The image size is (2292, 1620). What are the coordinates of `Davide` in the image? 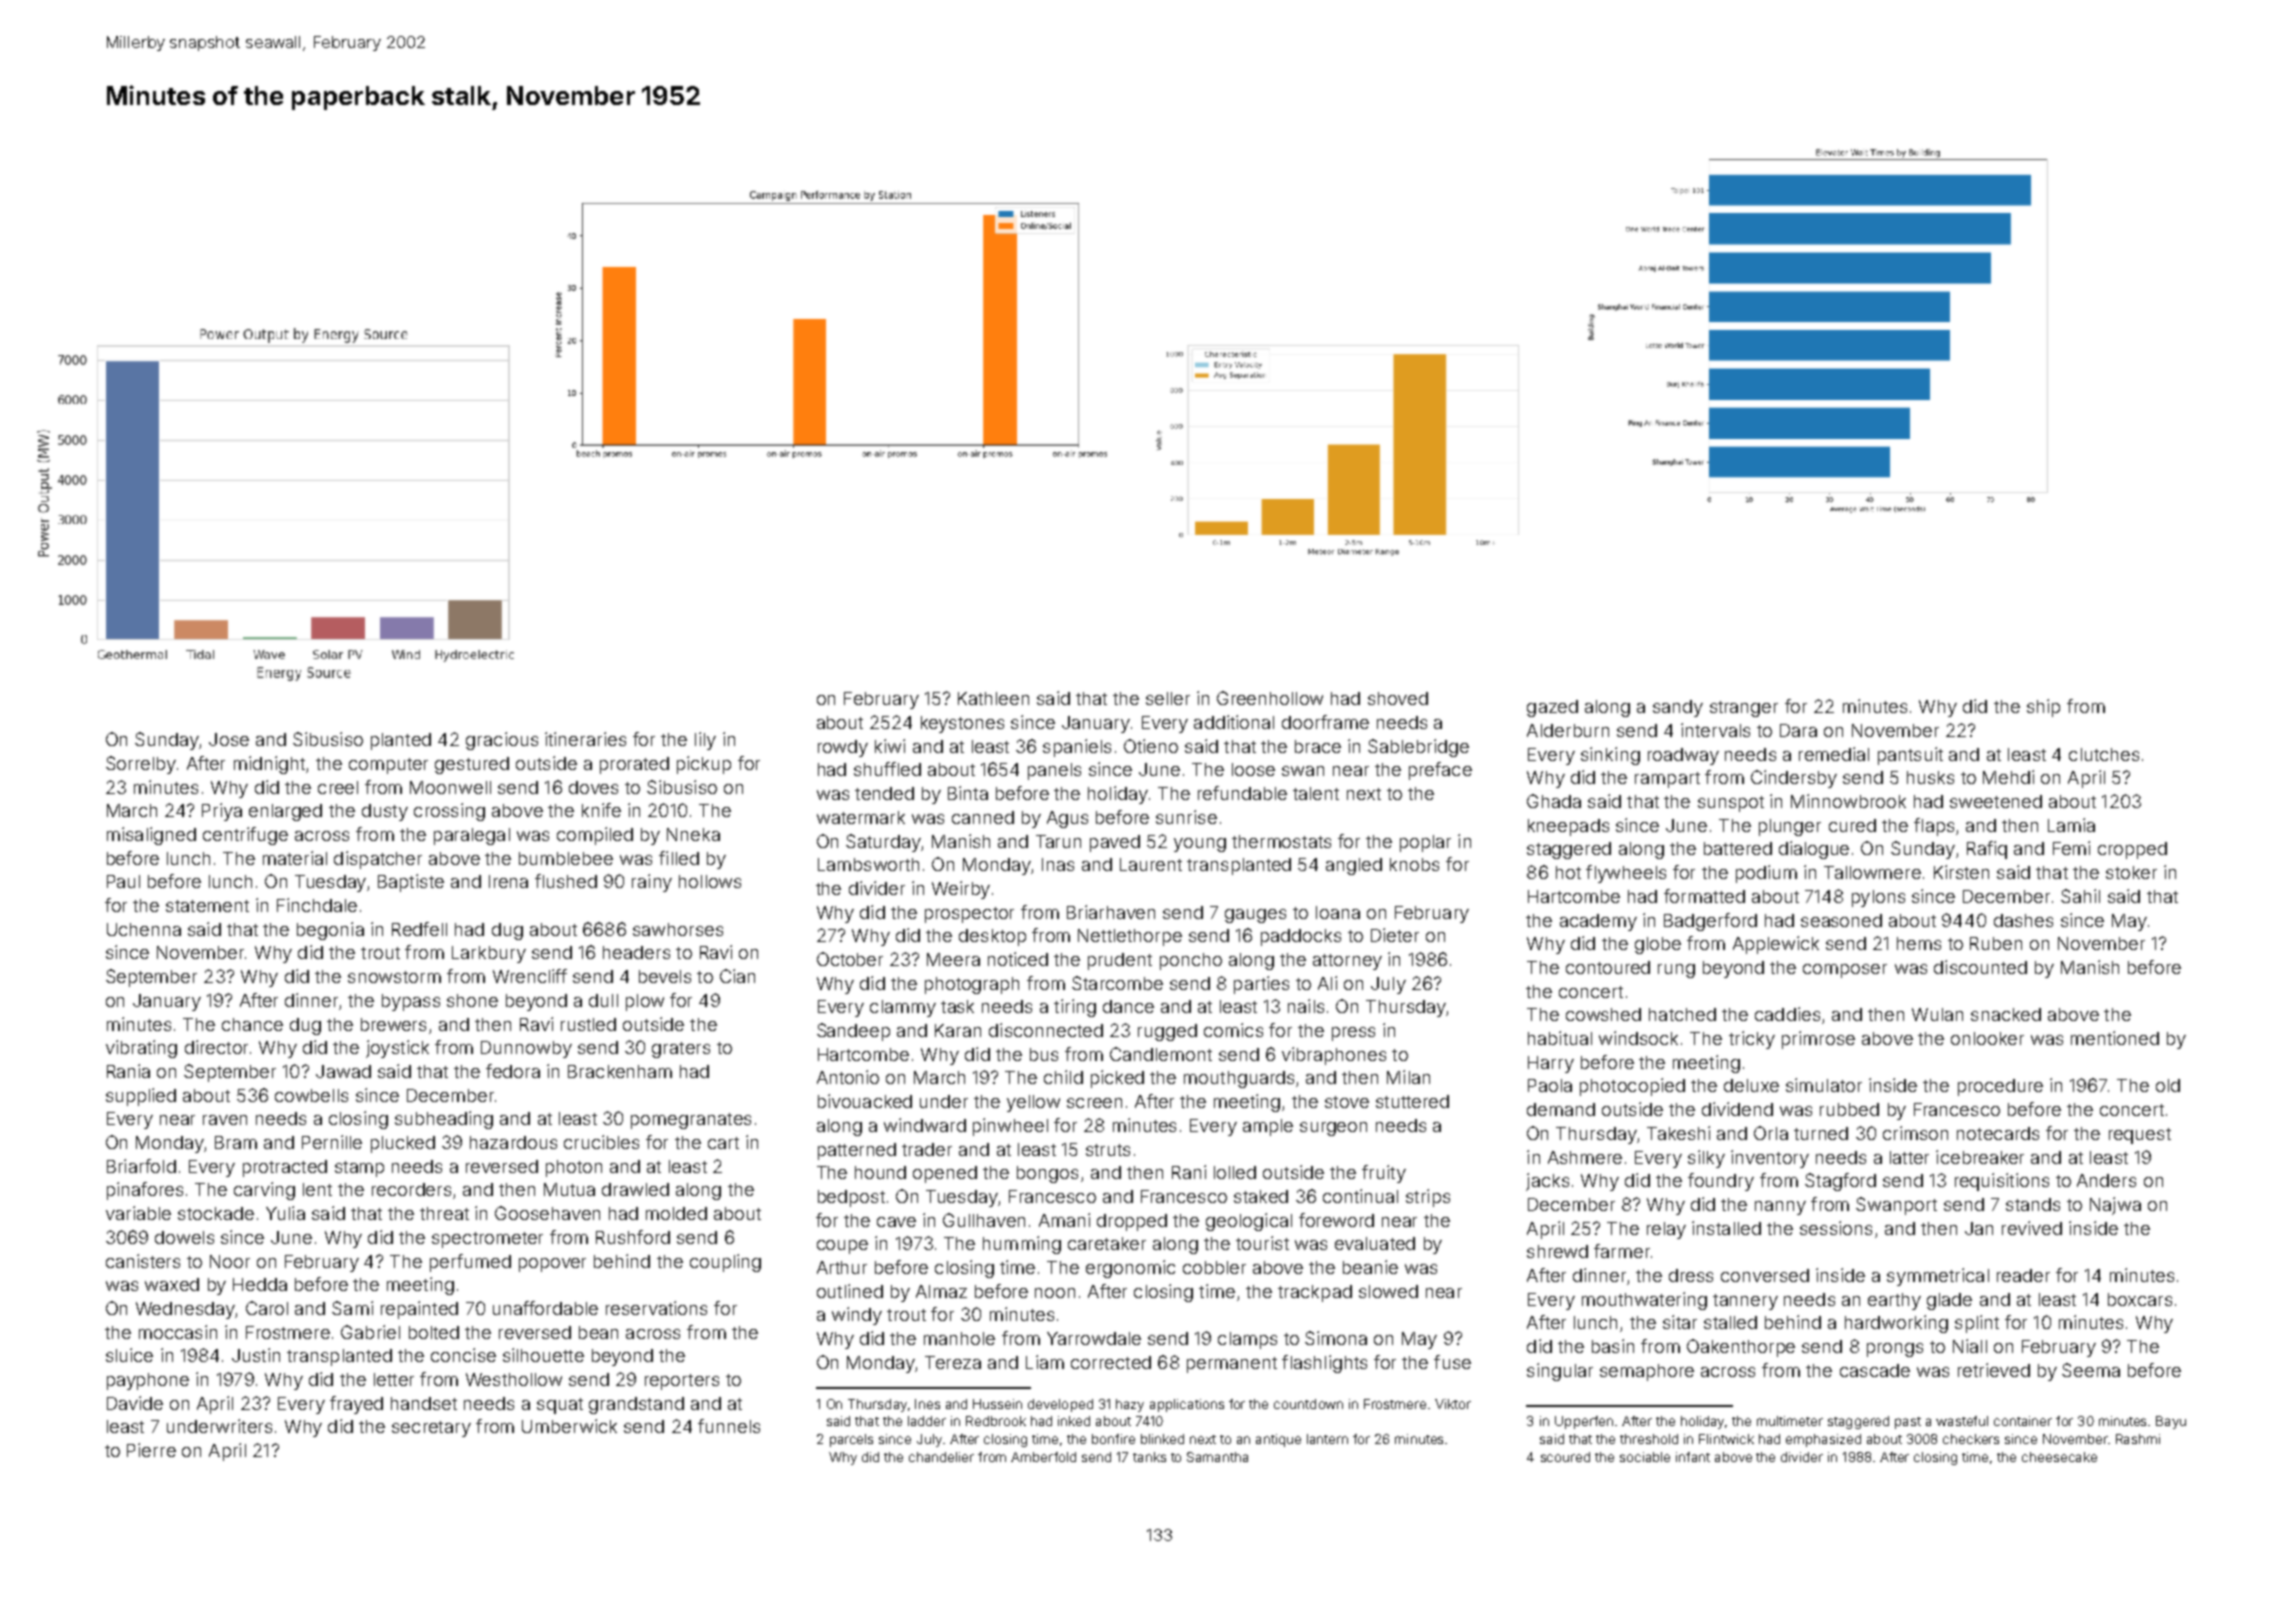 It's located at (135, 1403).
